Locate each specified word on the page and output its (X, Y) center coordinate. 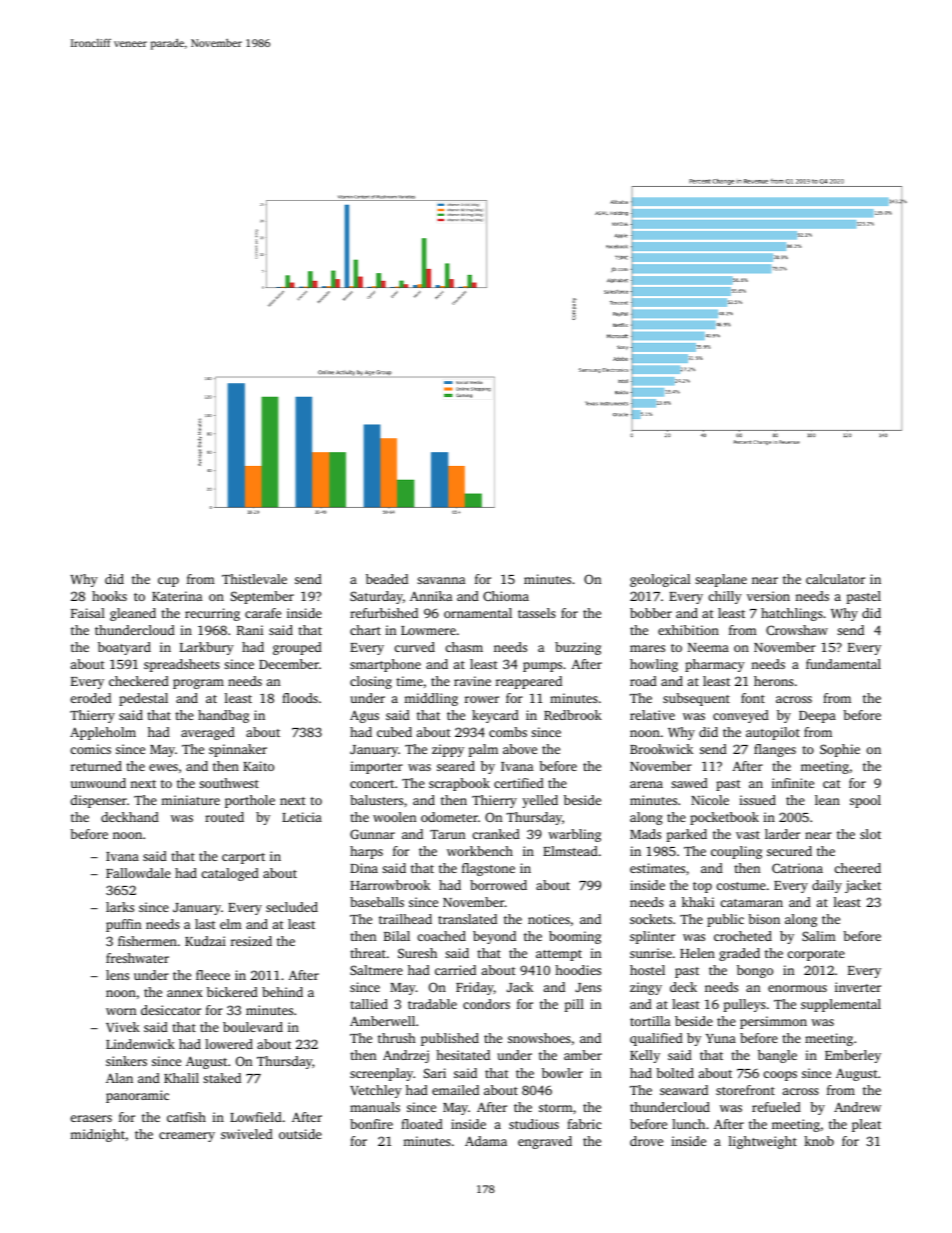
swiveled (247, 1134)
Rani (250, 630)
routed (224, 817)
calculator (835, 579)
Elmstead (570, 851)
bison (764, 919)
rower (482, 699)
